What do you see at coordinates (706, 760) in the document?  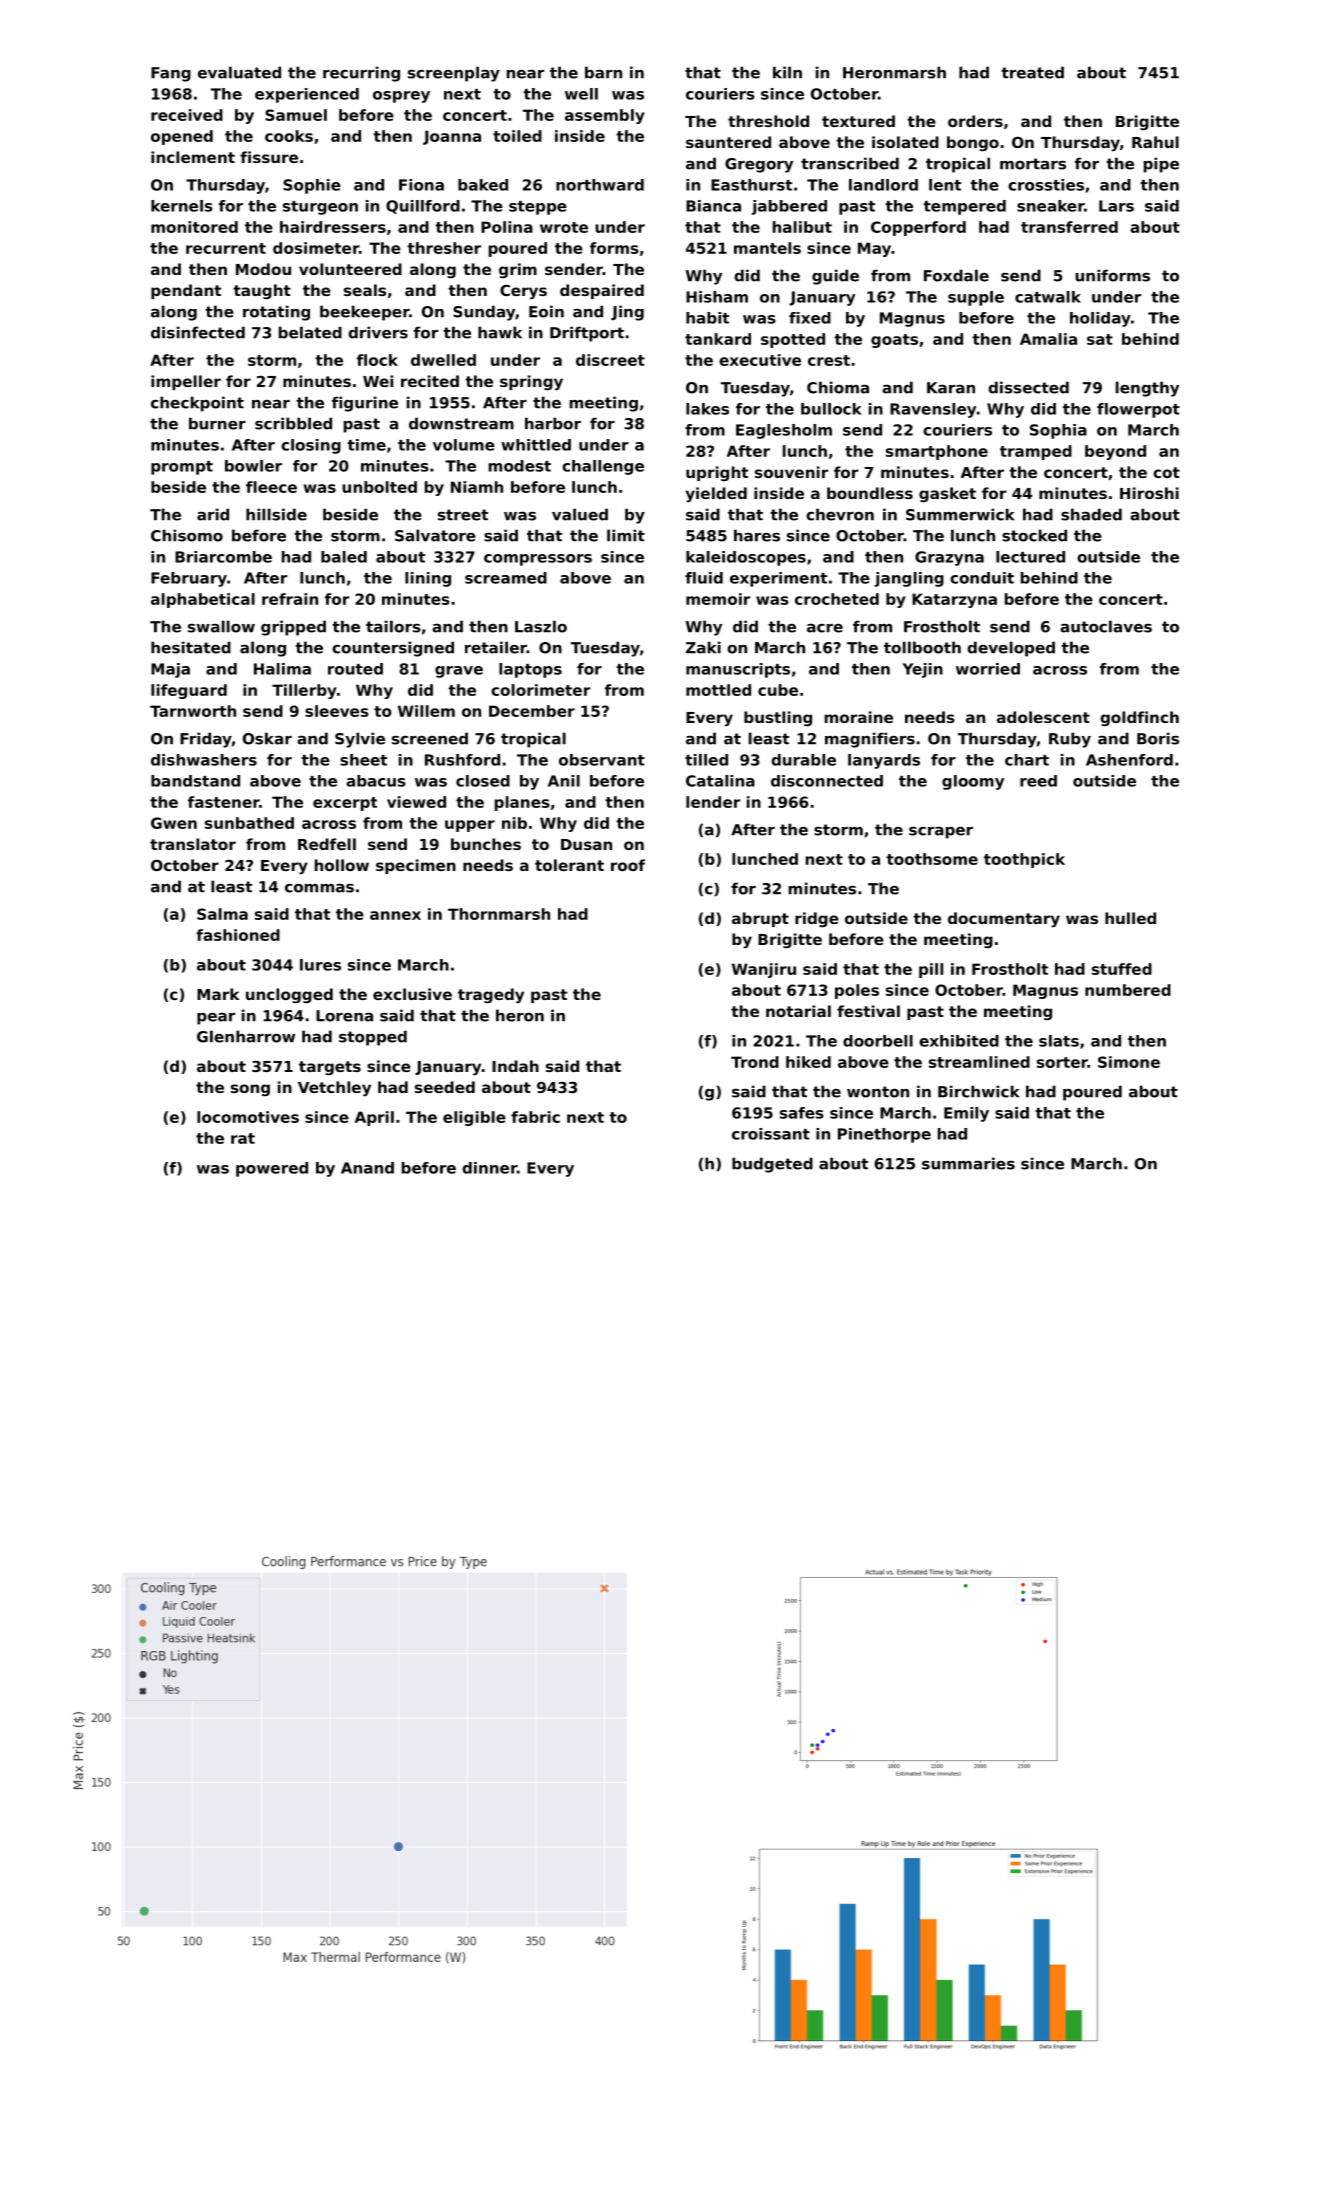 I see `tilled` at bounding box center [706, 760].
